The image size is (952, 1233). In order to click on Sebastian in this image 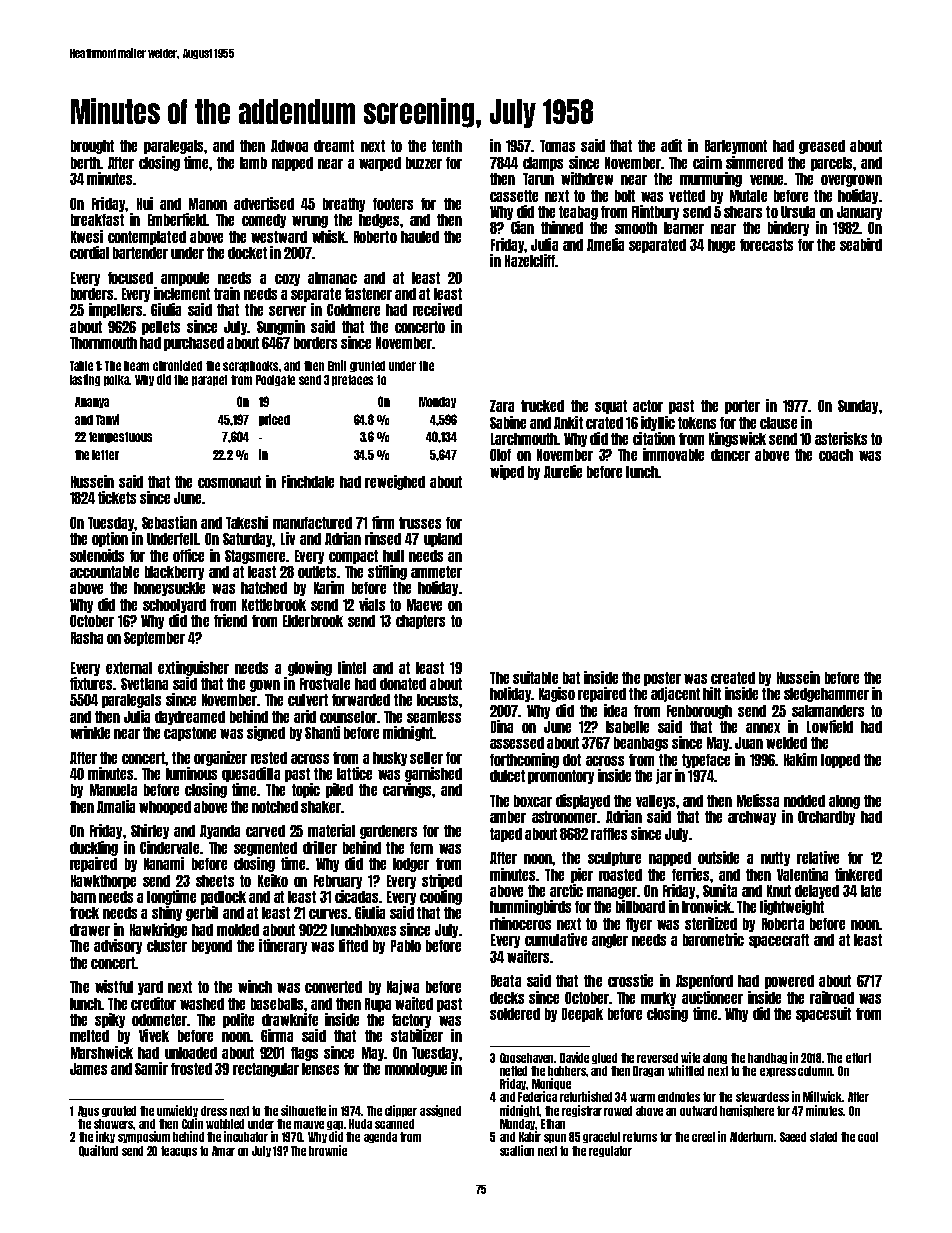, I will do `click(169, 522)`.
